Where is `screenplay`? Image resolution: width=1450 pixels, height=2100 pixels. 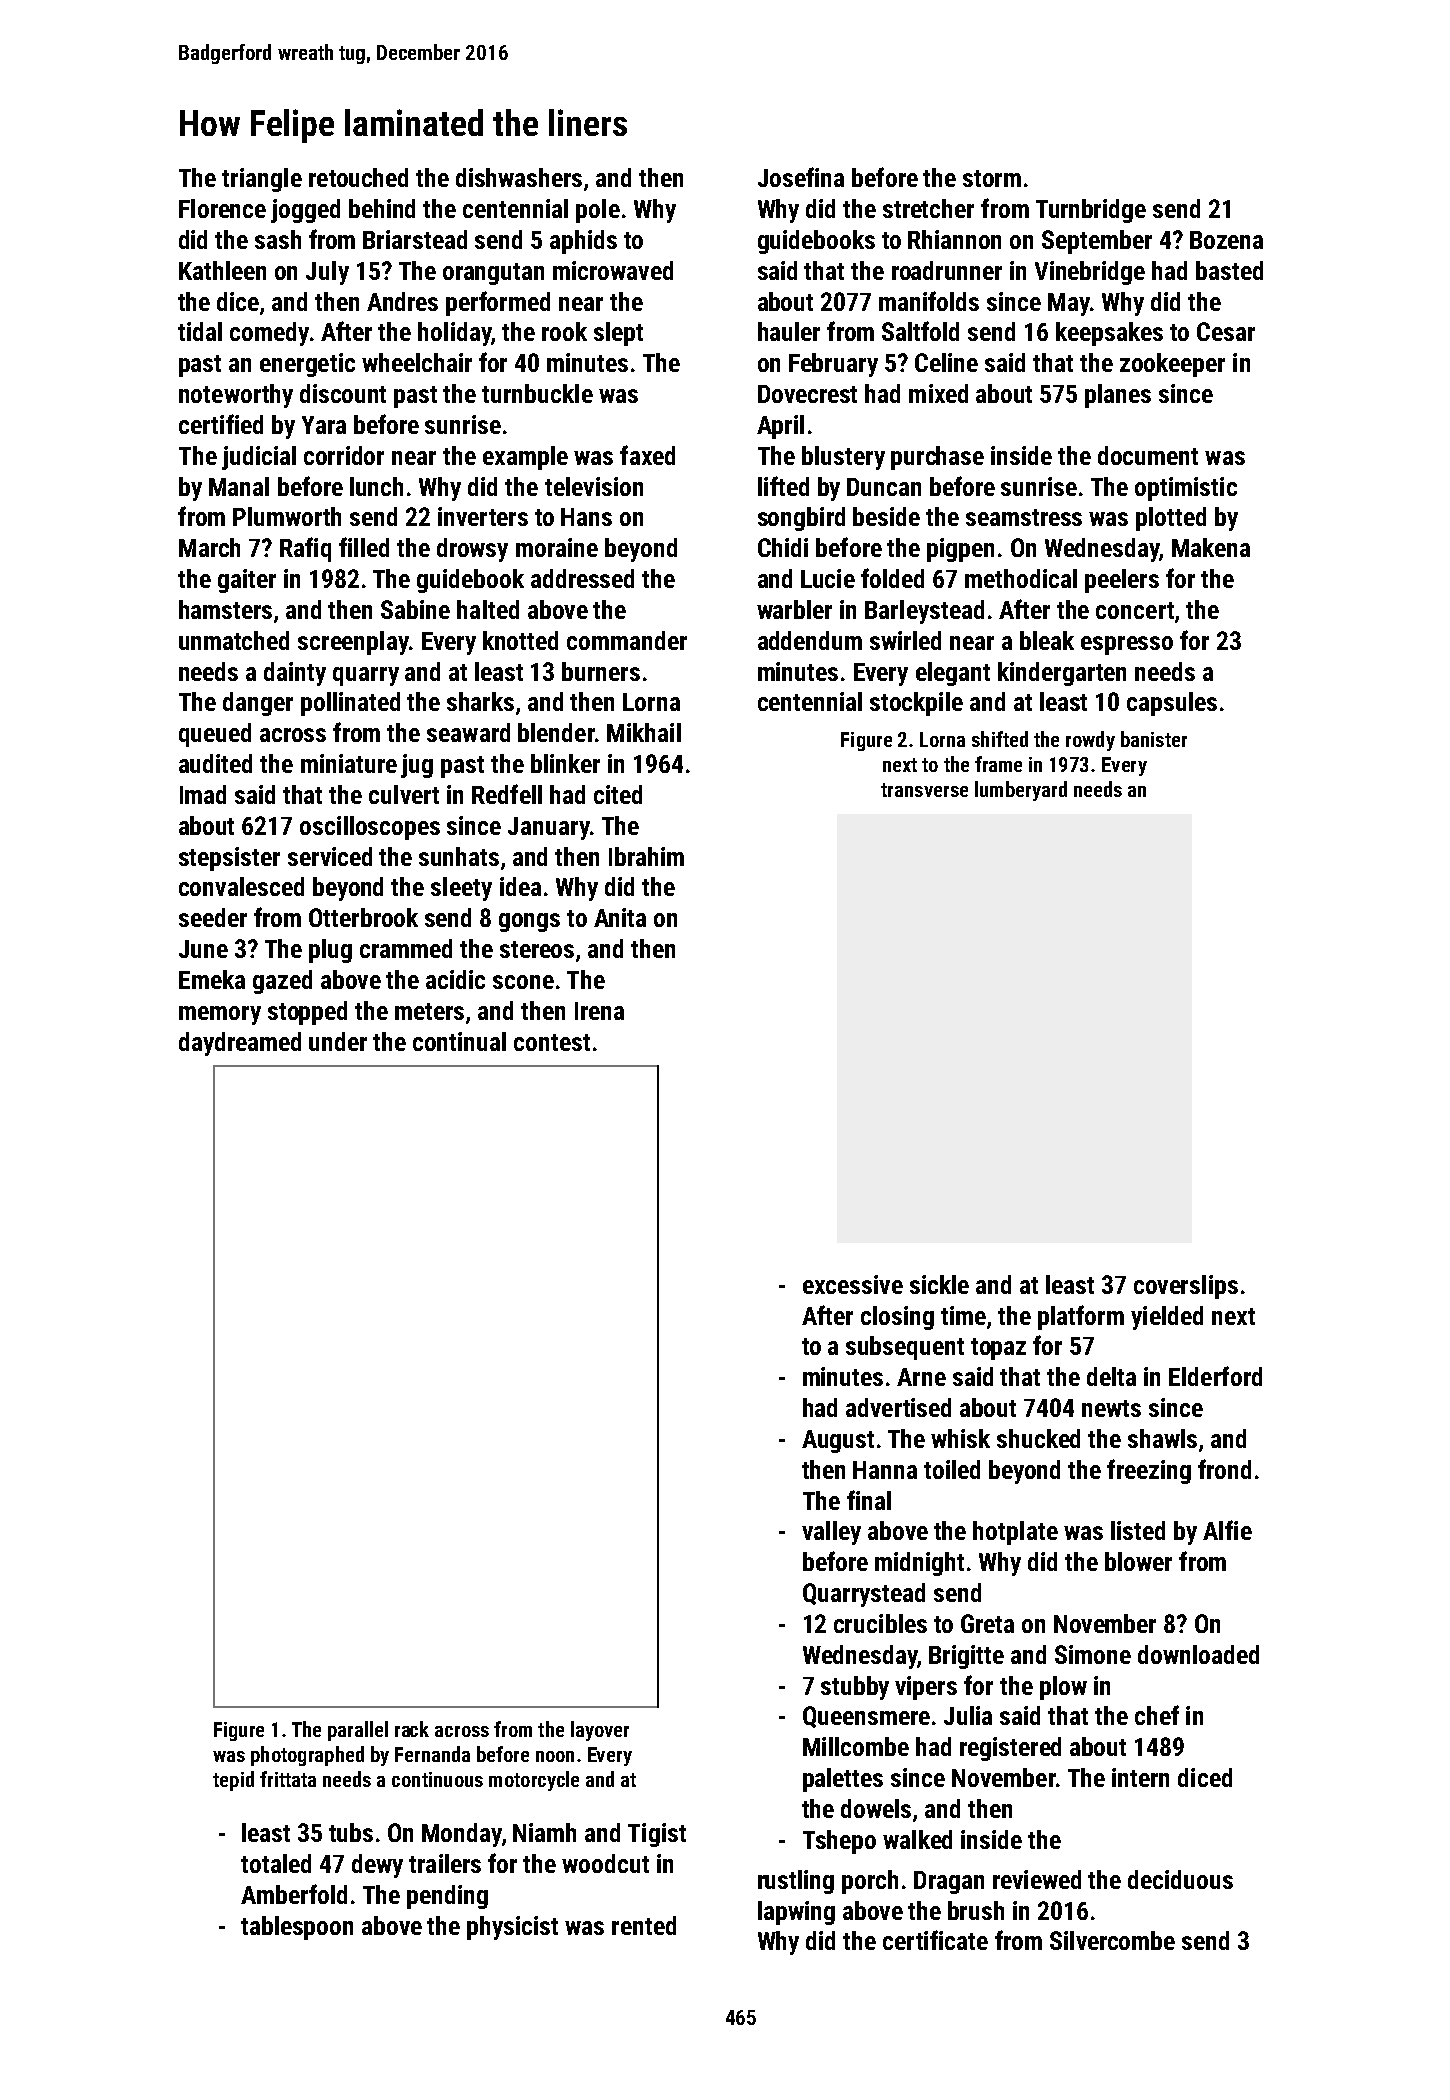 screenplay is located at coordinates (353, 643).
